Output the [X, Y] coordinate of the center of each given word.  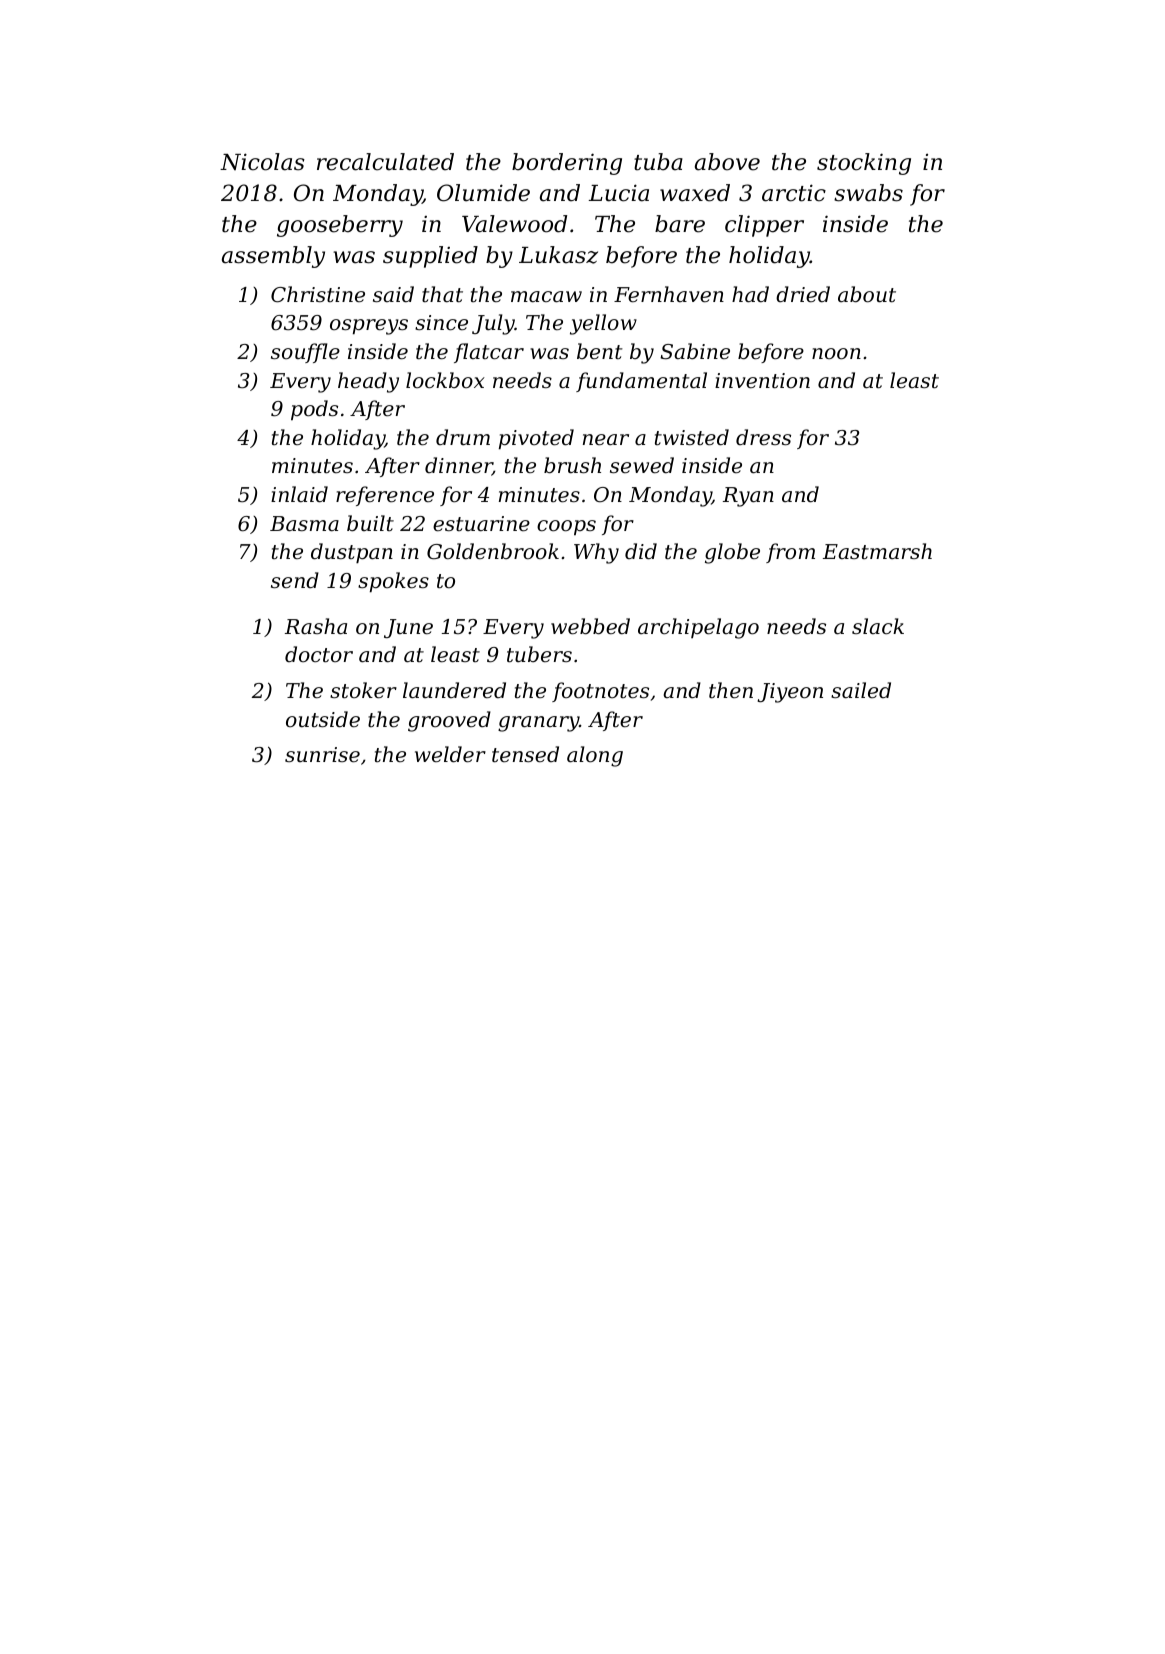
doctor [319, 654]
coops [566, 528]
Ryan [748, 497]
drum [463, 437]
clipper [764, 226]
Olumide [483, 193]
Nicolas [262, 162]
